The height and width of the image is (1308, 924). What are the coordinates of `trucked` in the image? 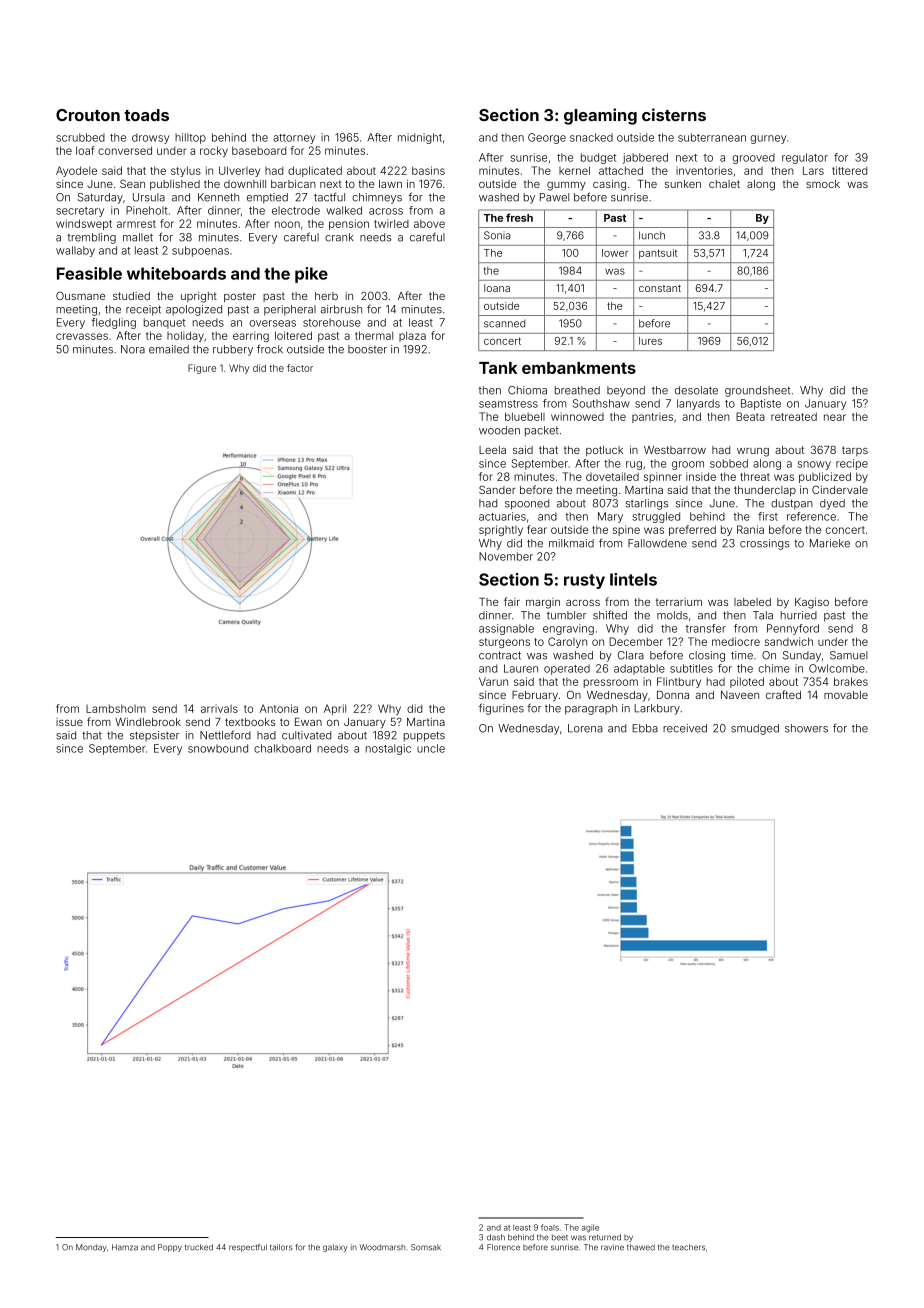 It's located at (199, 1247).
